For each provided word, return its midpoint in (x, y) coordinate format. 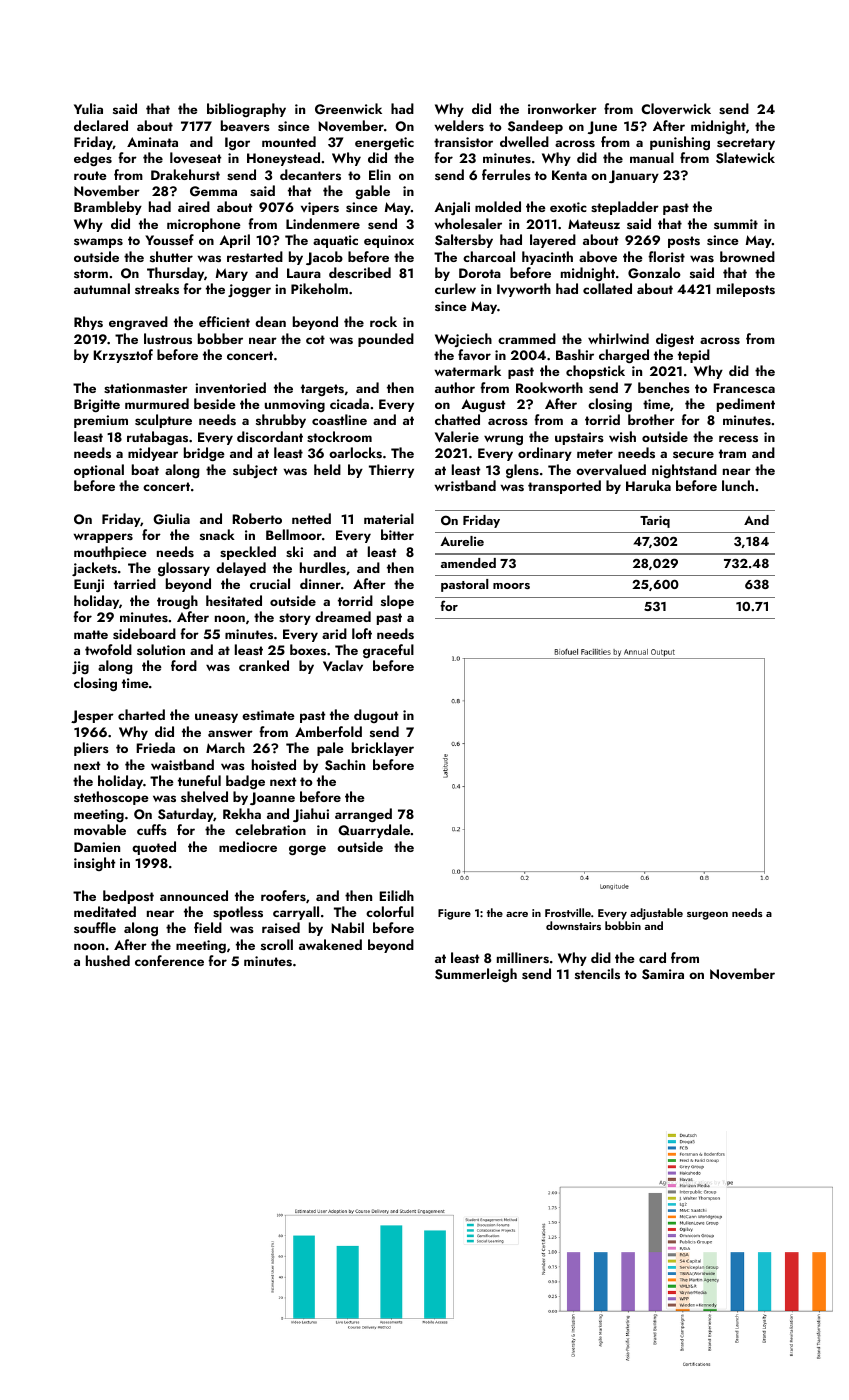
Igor (237, 143)
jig (80, 667)
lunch (738, 485)
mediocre (248, 846)
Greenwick (348, 109)
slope (397, 602)
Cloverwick (676, 109)
